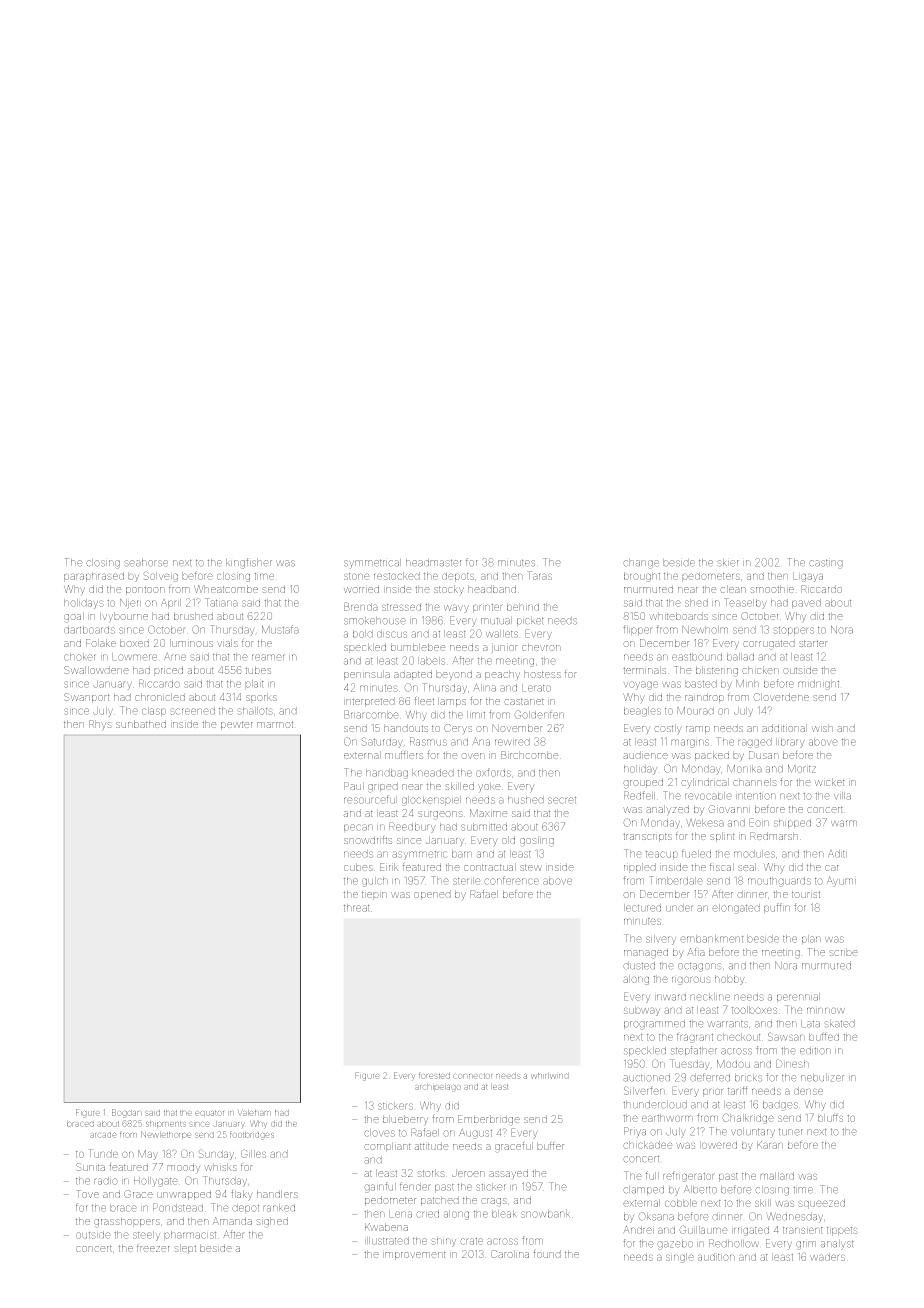 This document has width=924, height=1308. What do you see at coordinates (127, 1222) in the document?
I see `grasshoppers` at bounding box center [127, 1222].
